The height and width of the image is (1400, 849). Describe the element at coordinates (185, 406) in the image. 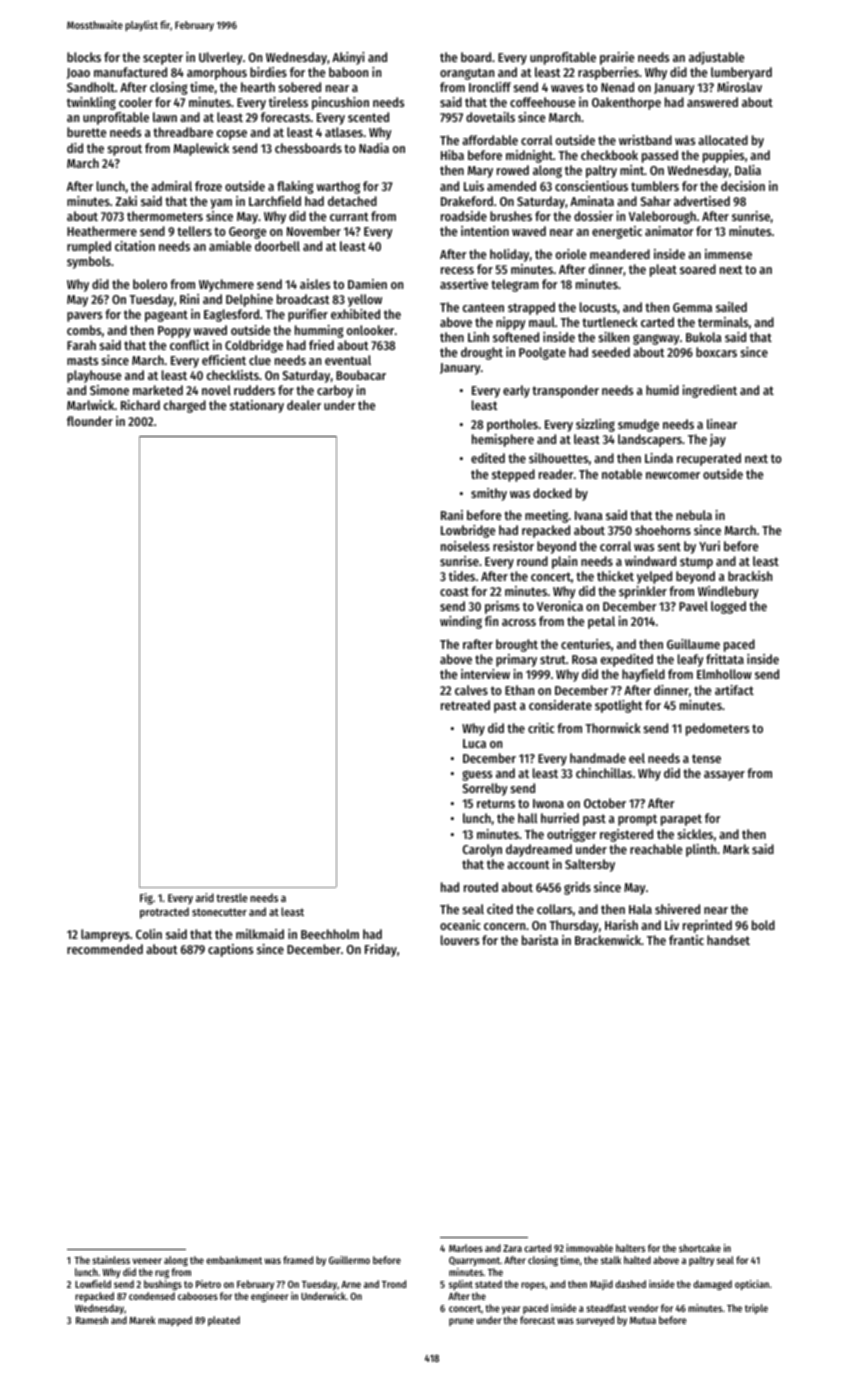

I see `charged` at that location.
